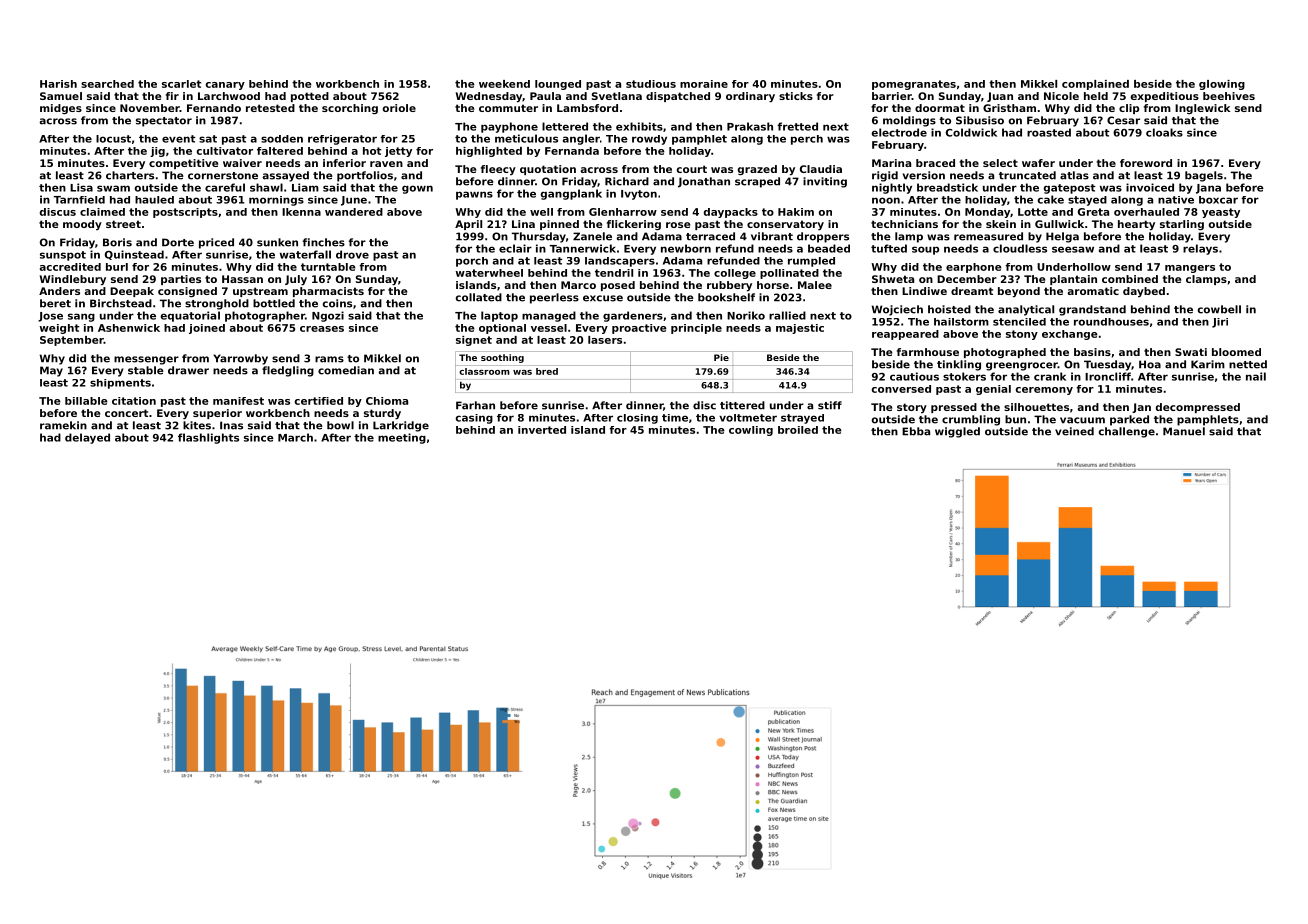  I want to click on mornings, so click(276, 201).
